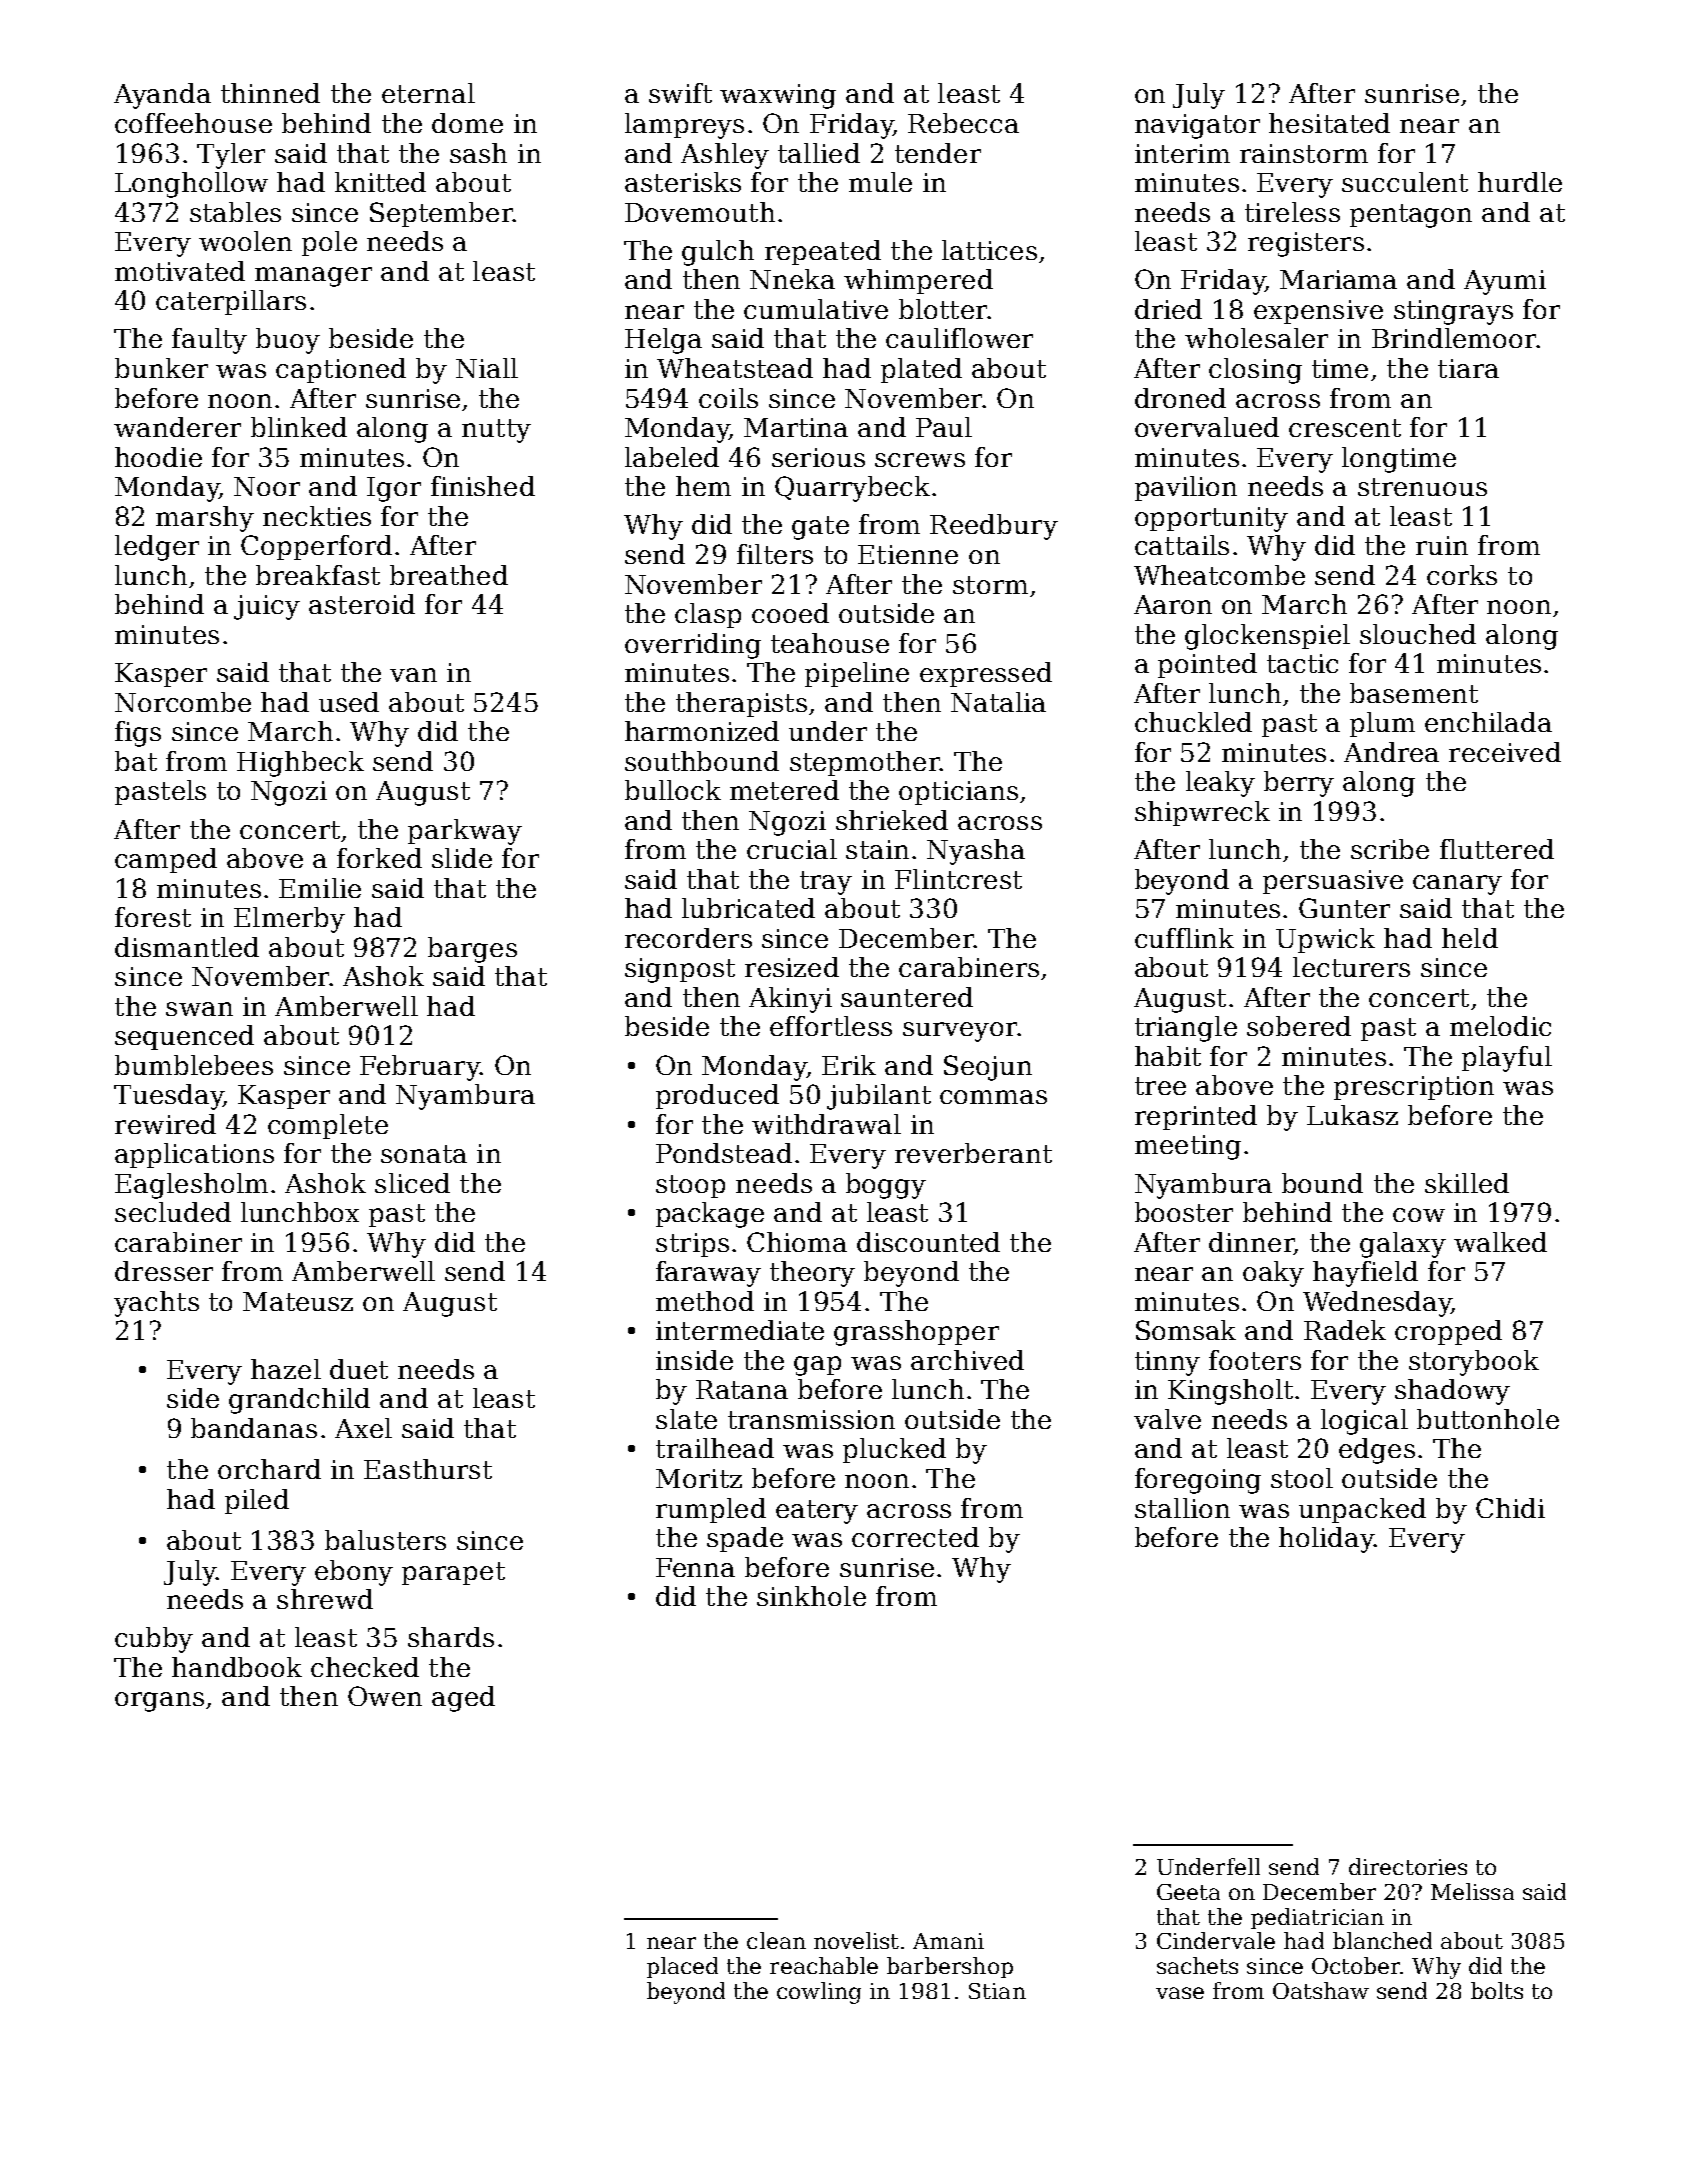  Describe the element at coordinates (159, 1702) in the screenshot. I see `organs` at that location.
